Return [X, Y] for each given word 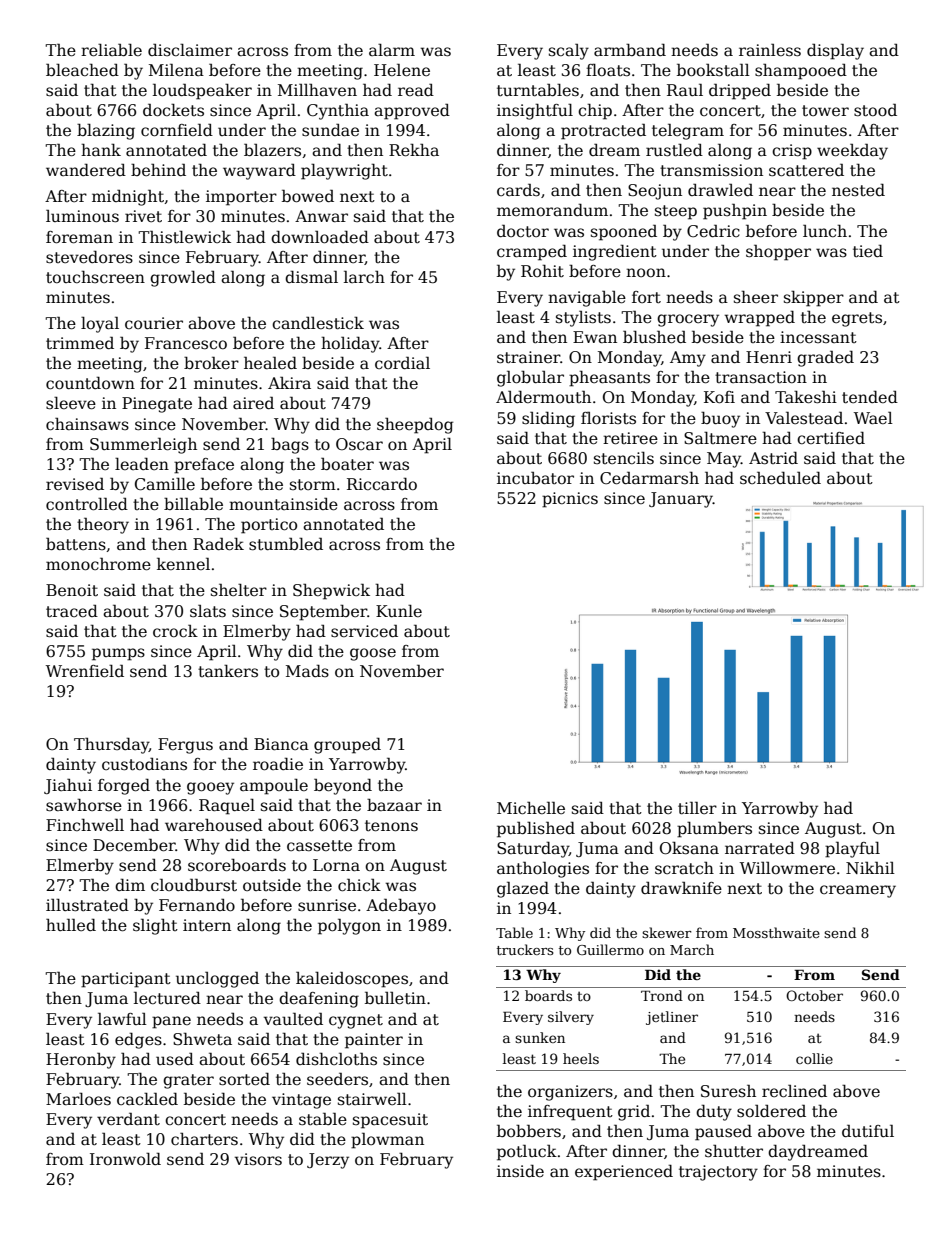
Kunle [399, 611]
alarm [392, 50]
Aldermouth [543, 396]
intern [207, 925]
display [835, 51]
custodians [144, 764]
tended [870, 397]
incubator [535, 478]
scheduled [780, 478]
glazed [523, 890]
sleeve [71, 403]
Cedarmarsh [649, 478]
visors [258, 1159]
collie [814, 1058]
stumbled [286, 543]
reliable [111, 50]
